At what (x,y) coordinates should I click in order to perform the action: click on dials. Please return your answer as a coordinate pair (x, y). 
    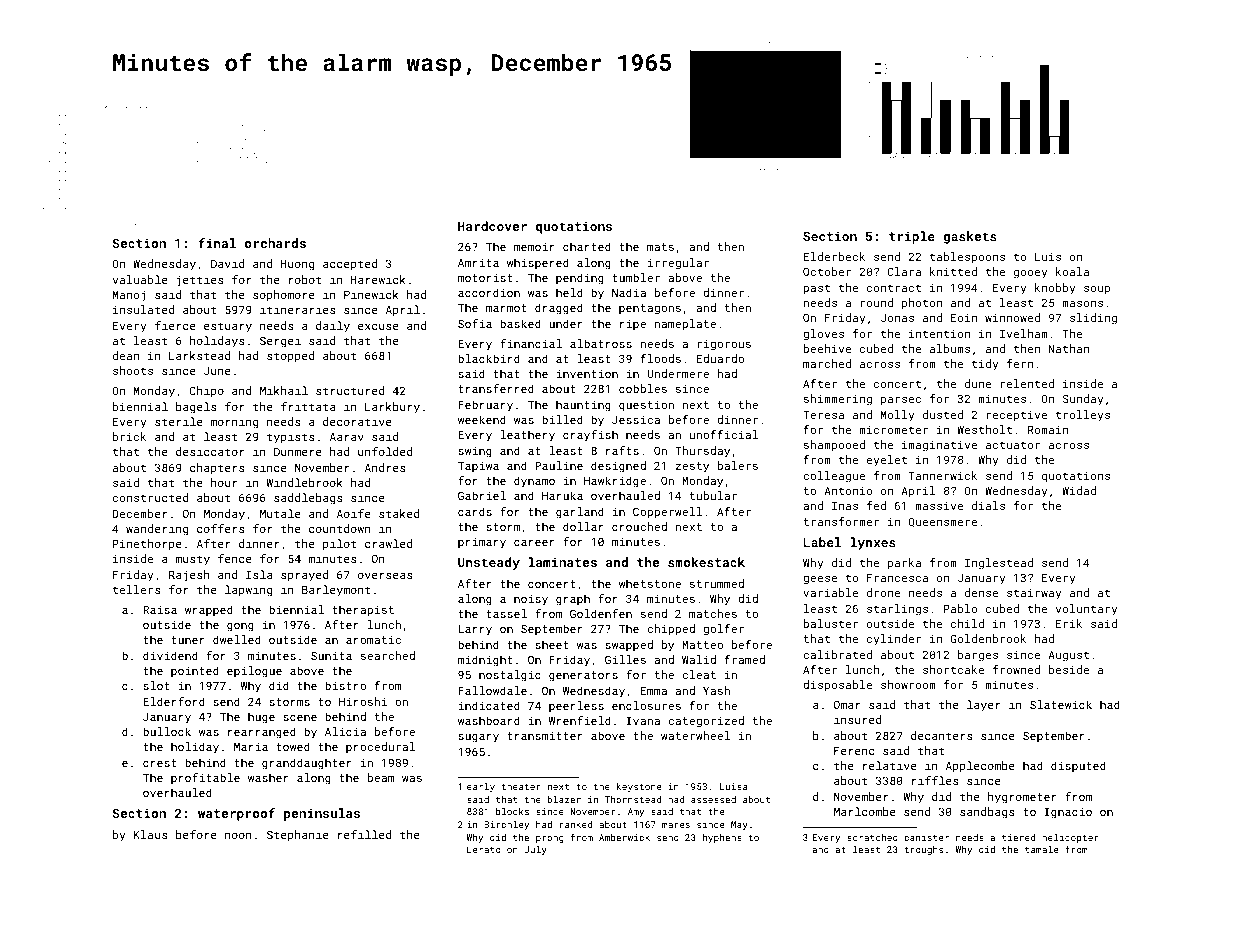
    Looking at the image, I should click on (988, 505).
